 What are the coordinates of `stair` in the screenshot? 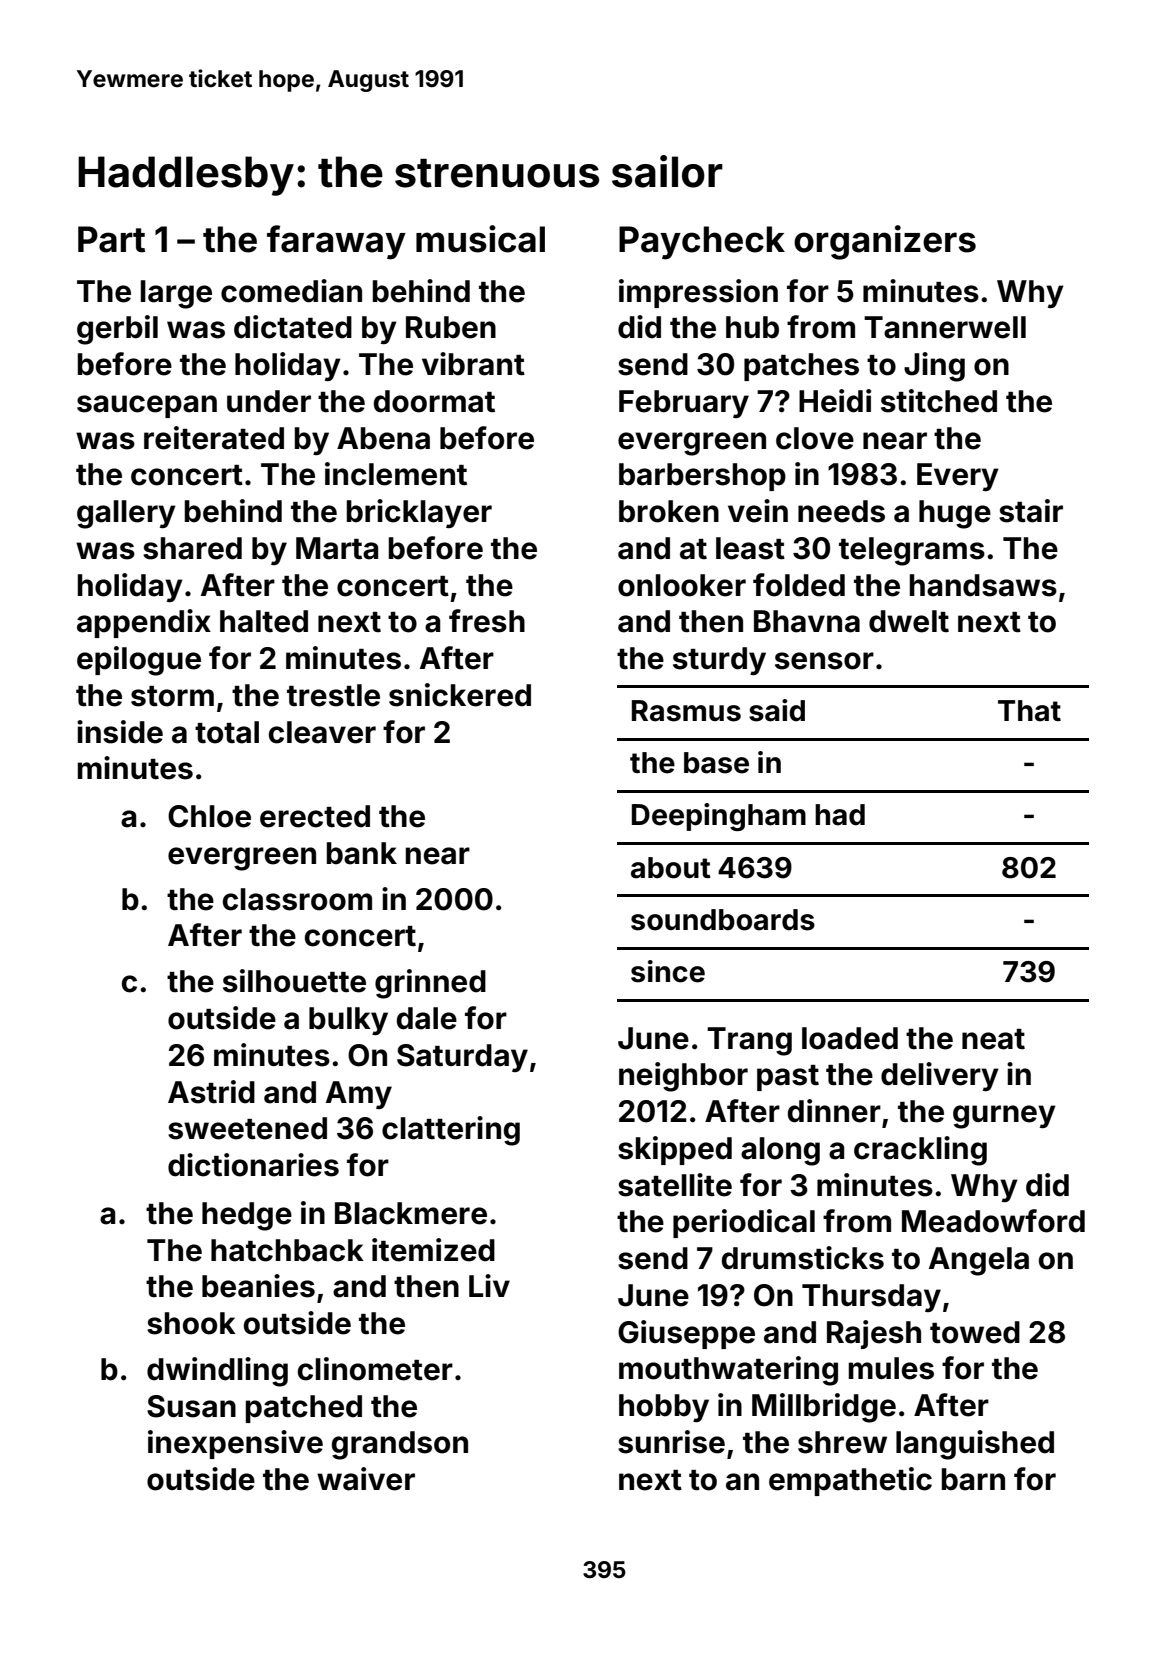 It's located at (1031, 511).
